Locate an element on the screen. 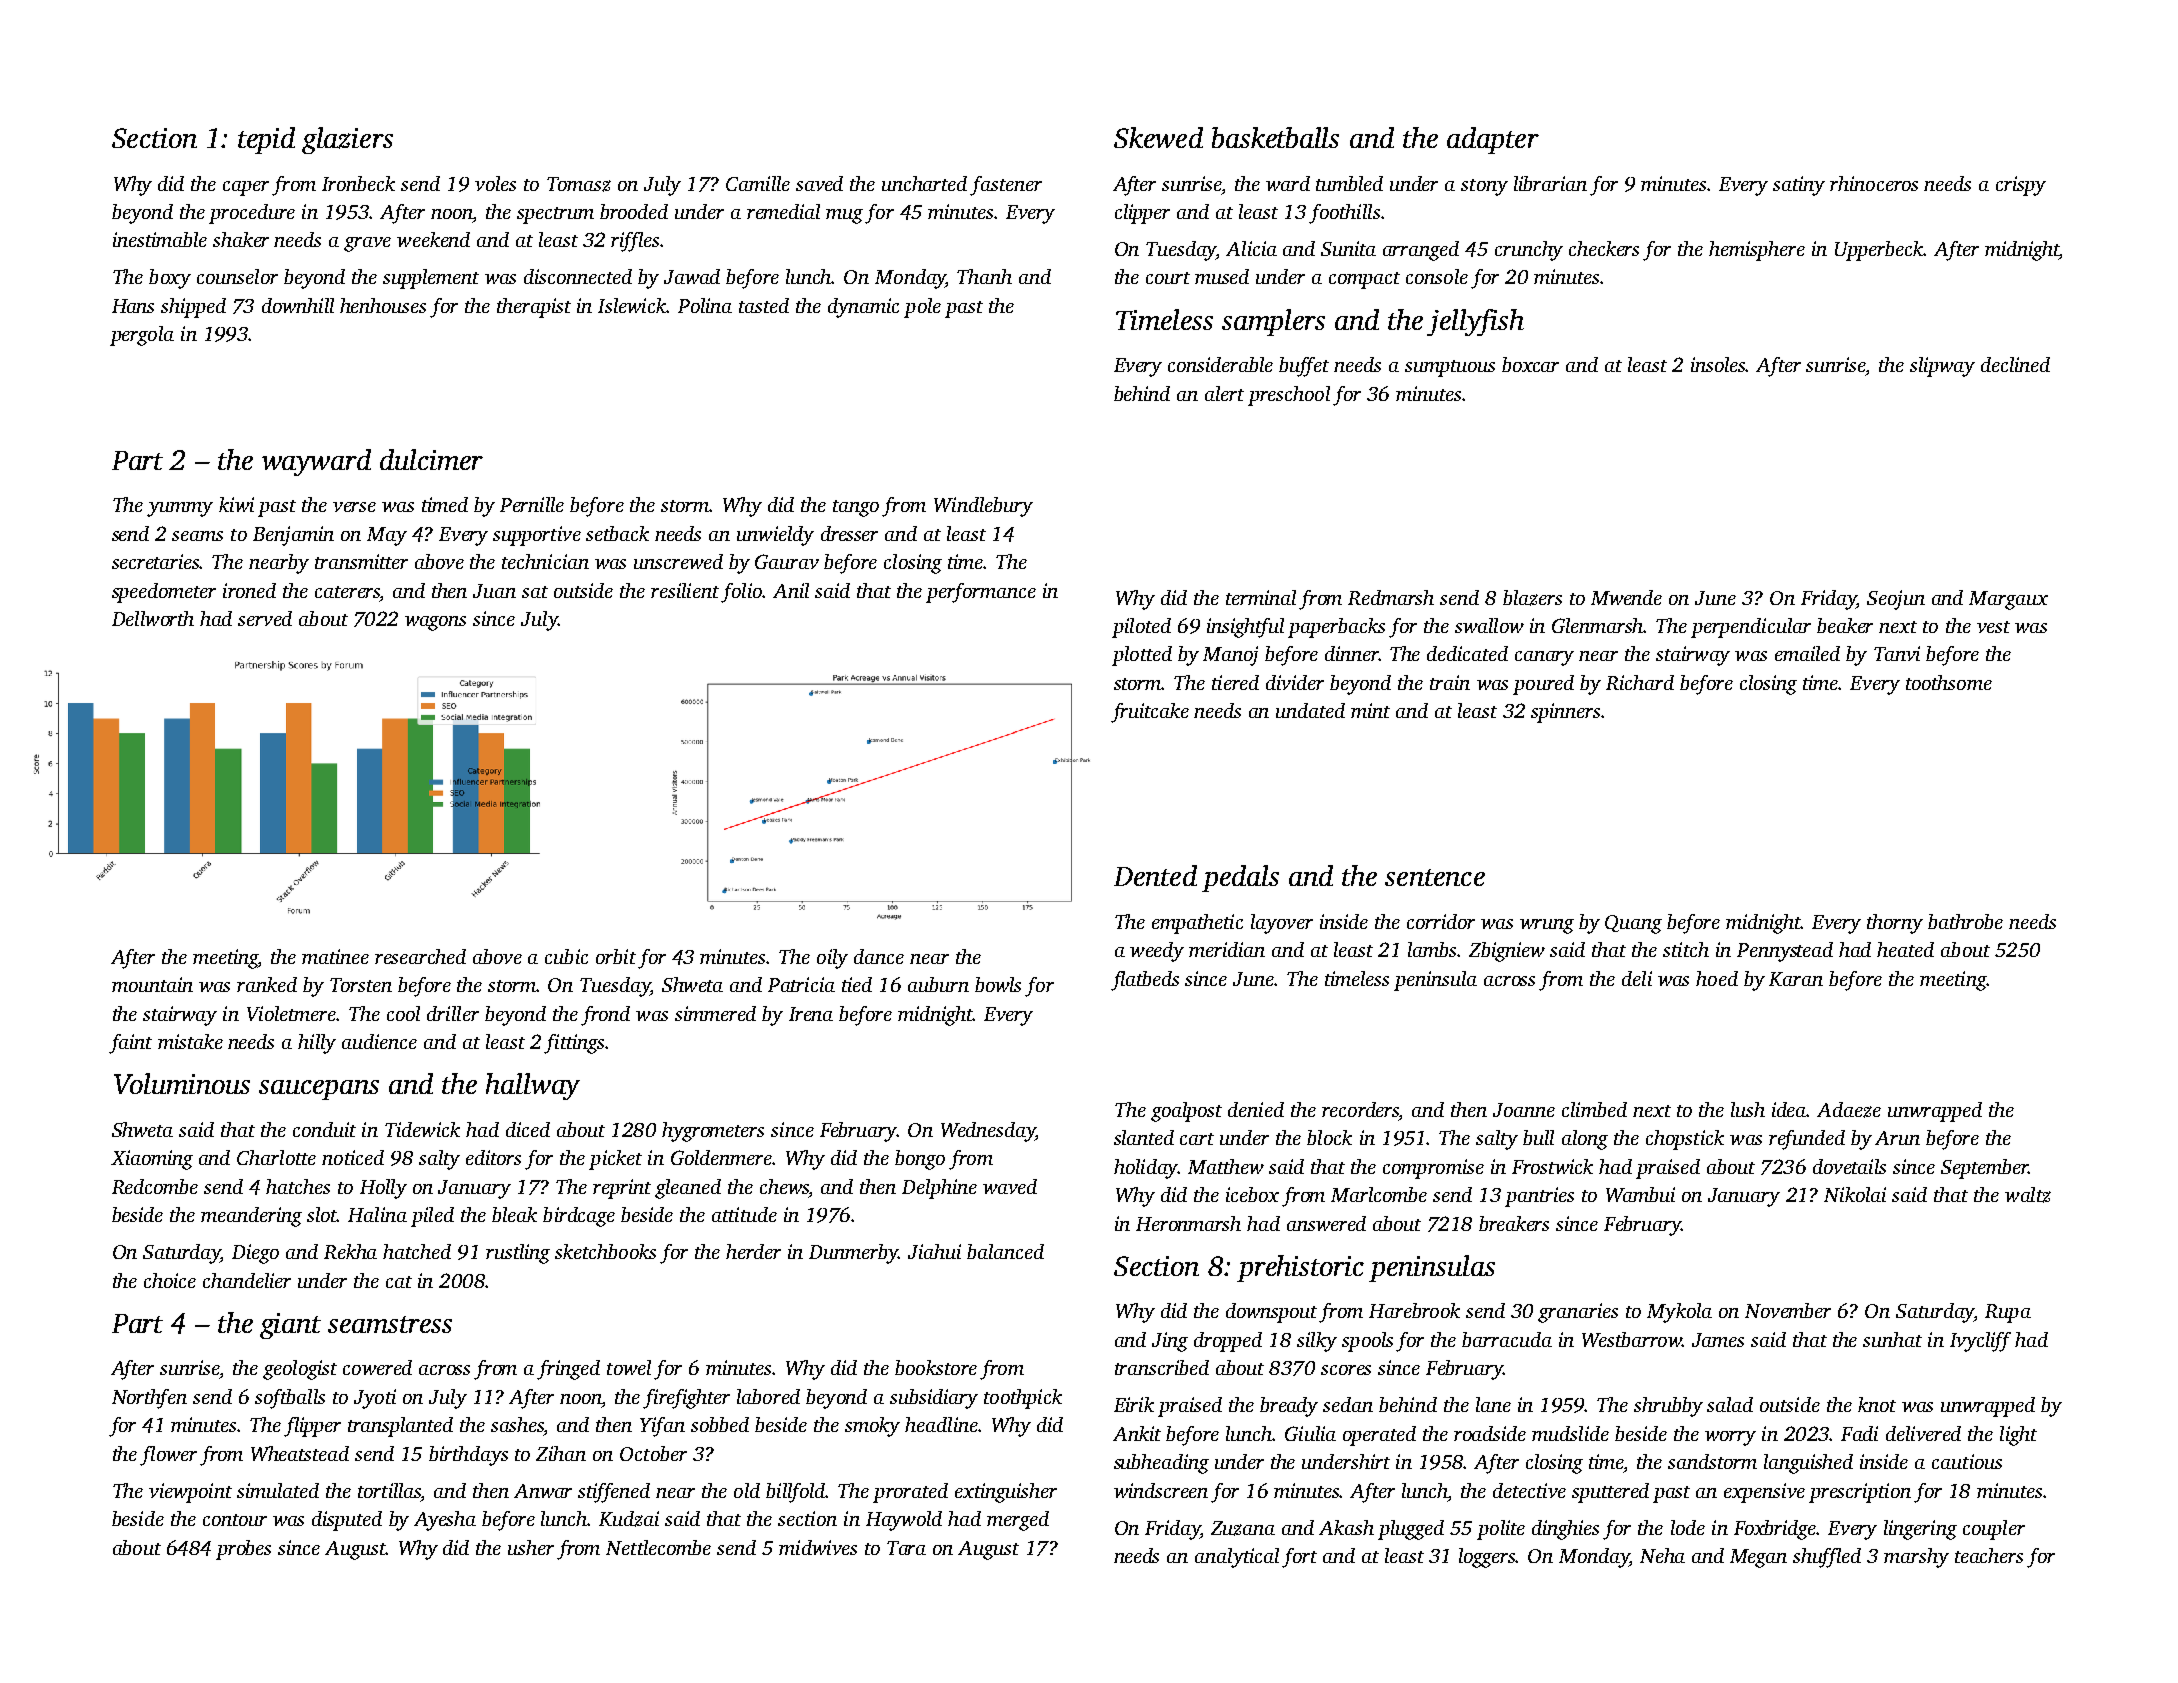  choice is located at coordinates (170, 1280).
